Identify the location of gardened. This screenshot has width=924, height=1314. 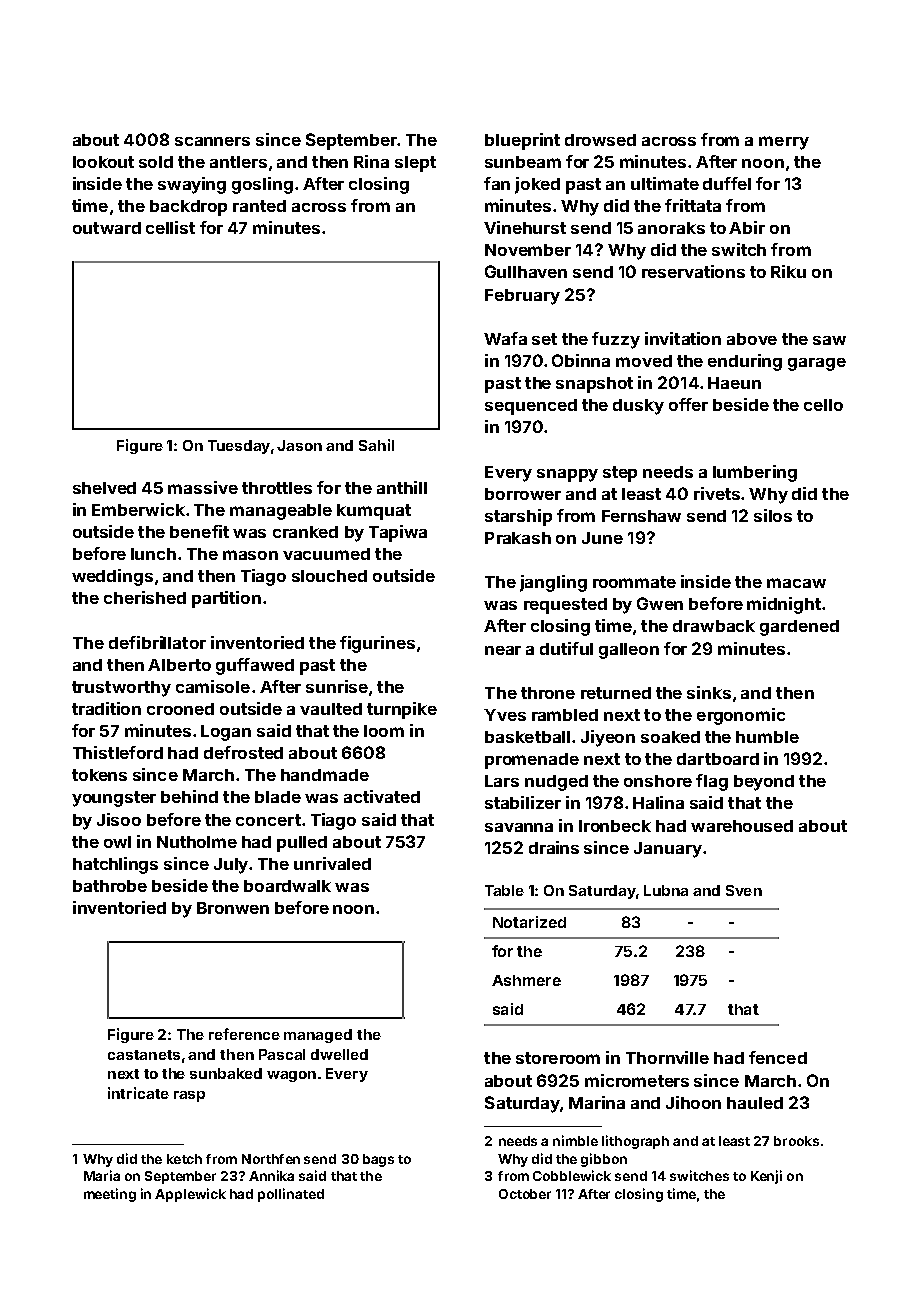
(799, 628).
